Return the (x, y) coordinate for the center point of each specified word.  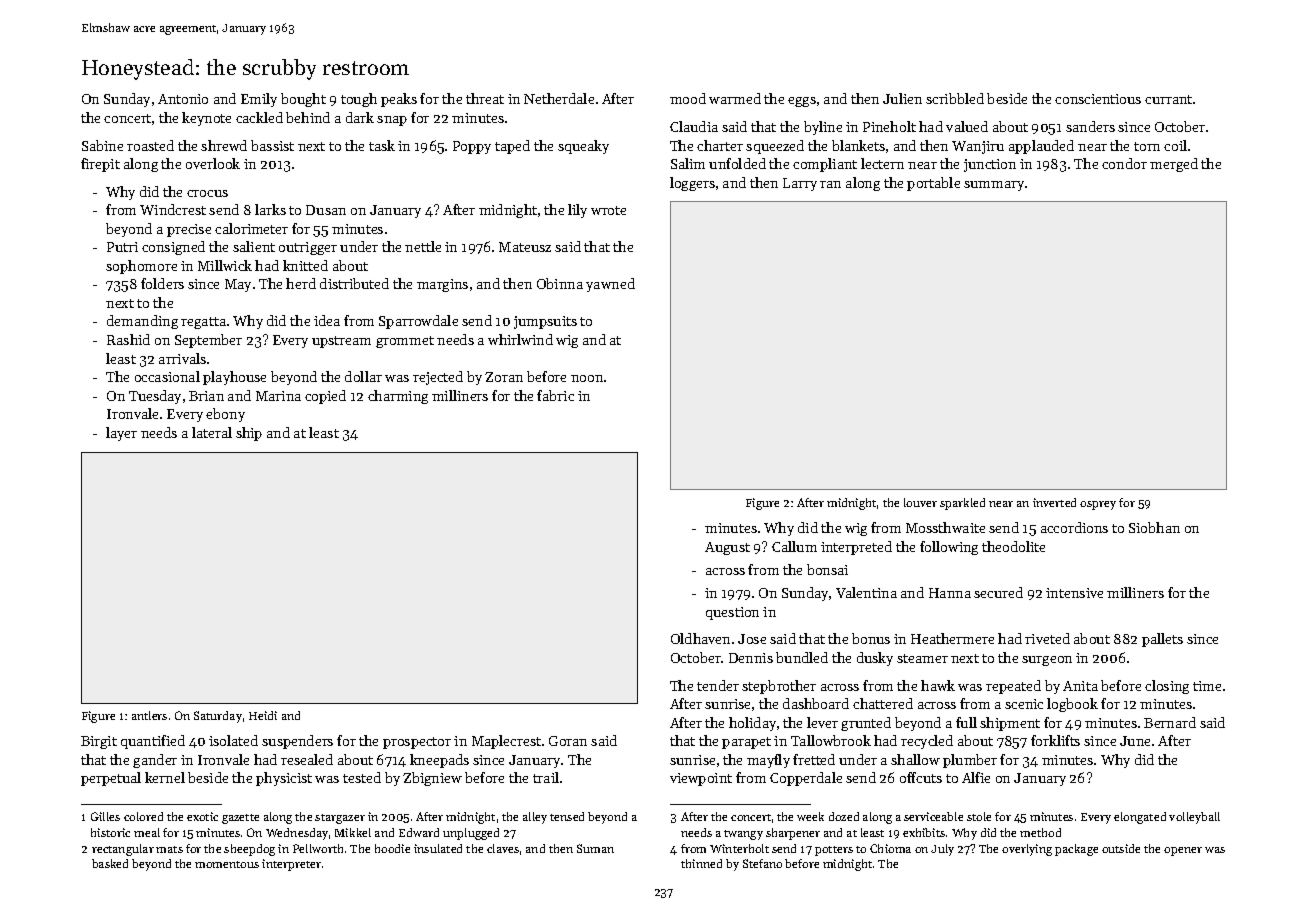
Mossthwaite (945, 527)
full (966, 722)
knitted (305, 265)
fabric (555, 395)
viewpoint (701, 779)
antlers (149, 715)
